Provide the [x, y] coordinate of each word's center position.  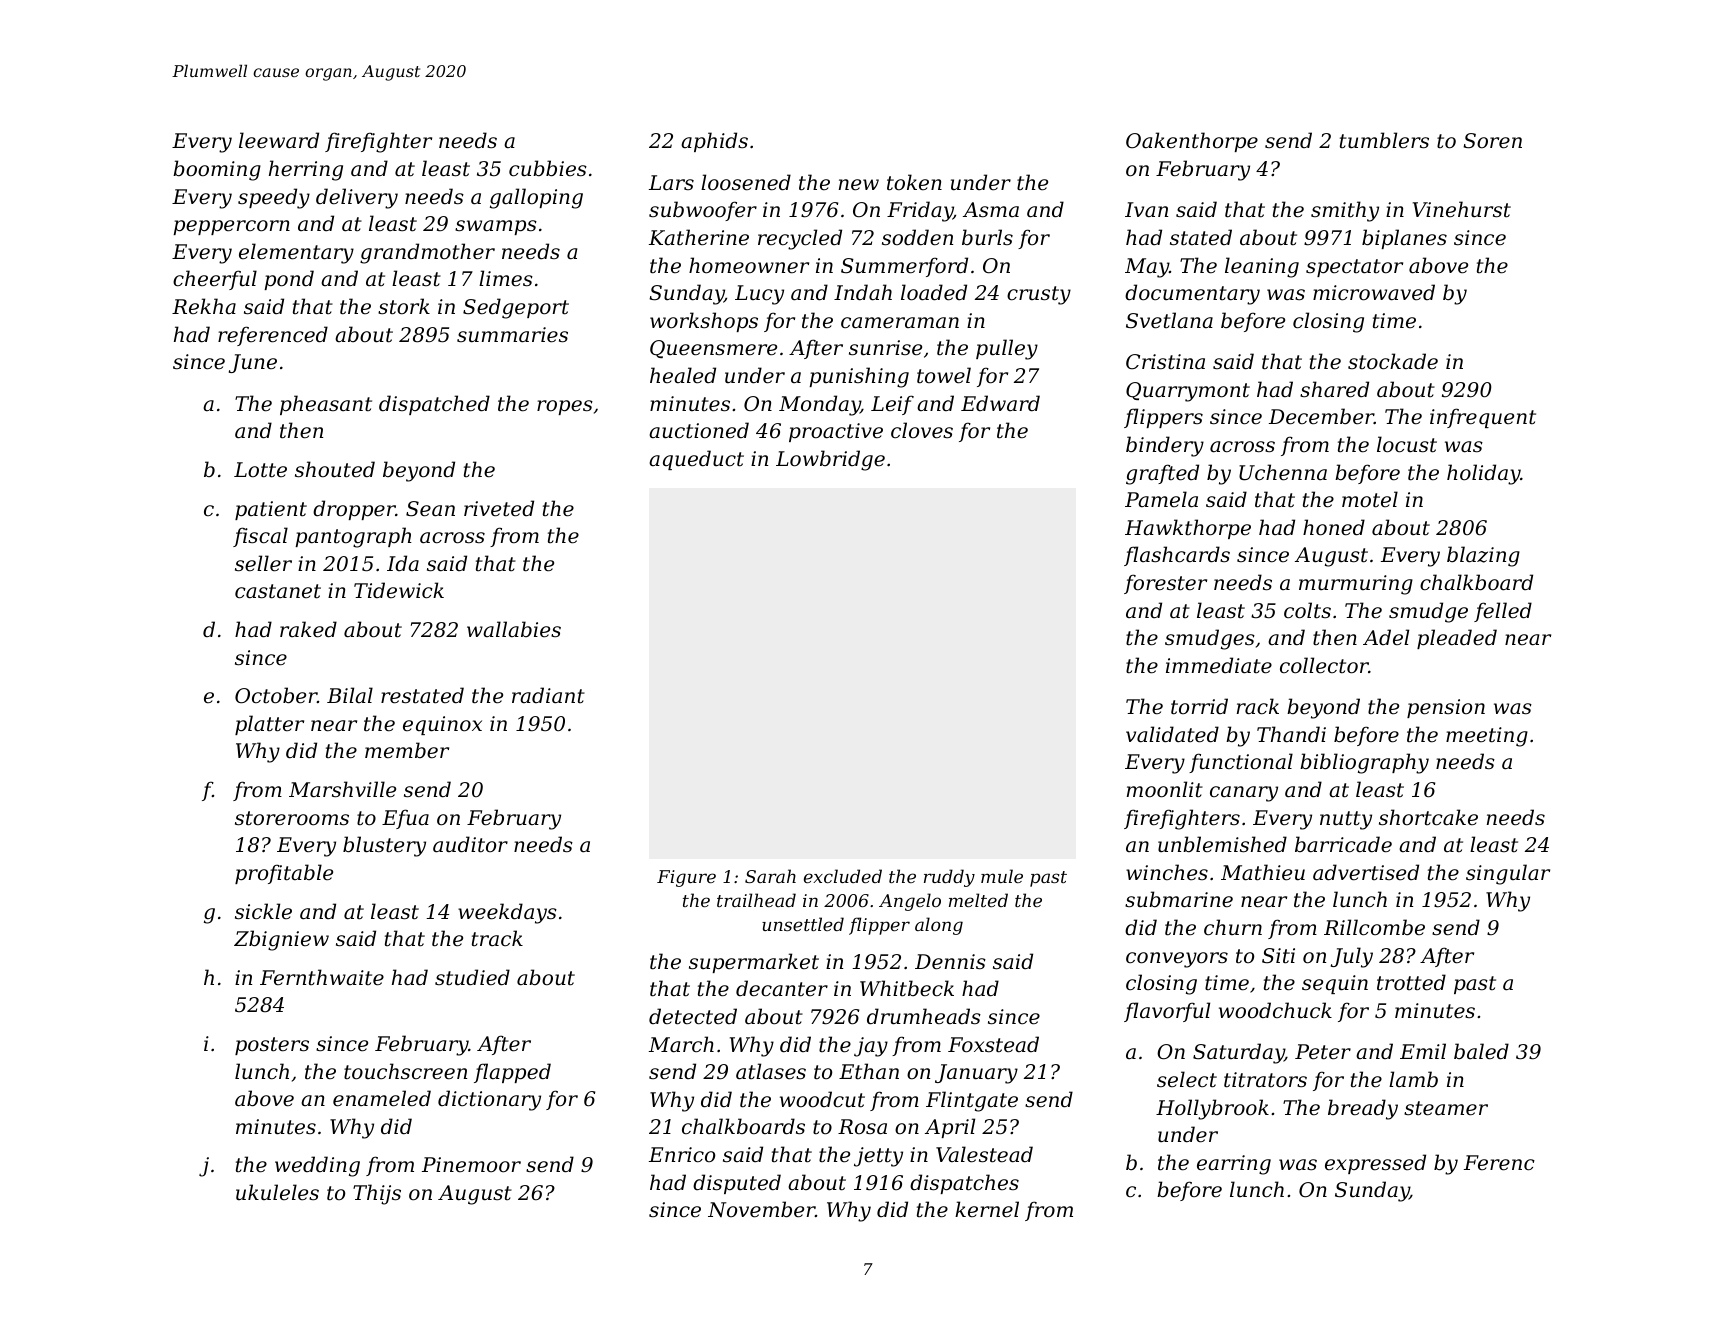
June [253, 363]
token [914, 182]
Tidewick [399, 590]
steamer [1446, 1108]
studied [472, 977]
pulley [1007, 349]
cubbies [548, 168]
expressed [1375, 1164]
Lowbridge [830, 460]
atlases [771, 1071]
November [761, 1209]
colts [1307, 610]
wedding [317, 1166]
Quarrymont [1188, 392]
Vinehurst [1462, 209]
